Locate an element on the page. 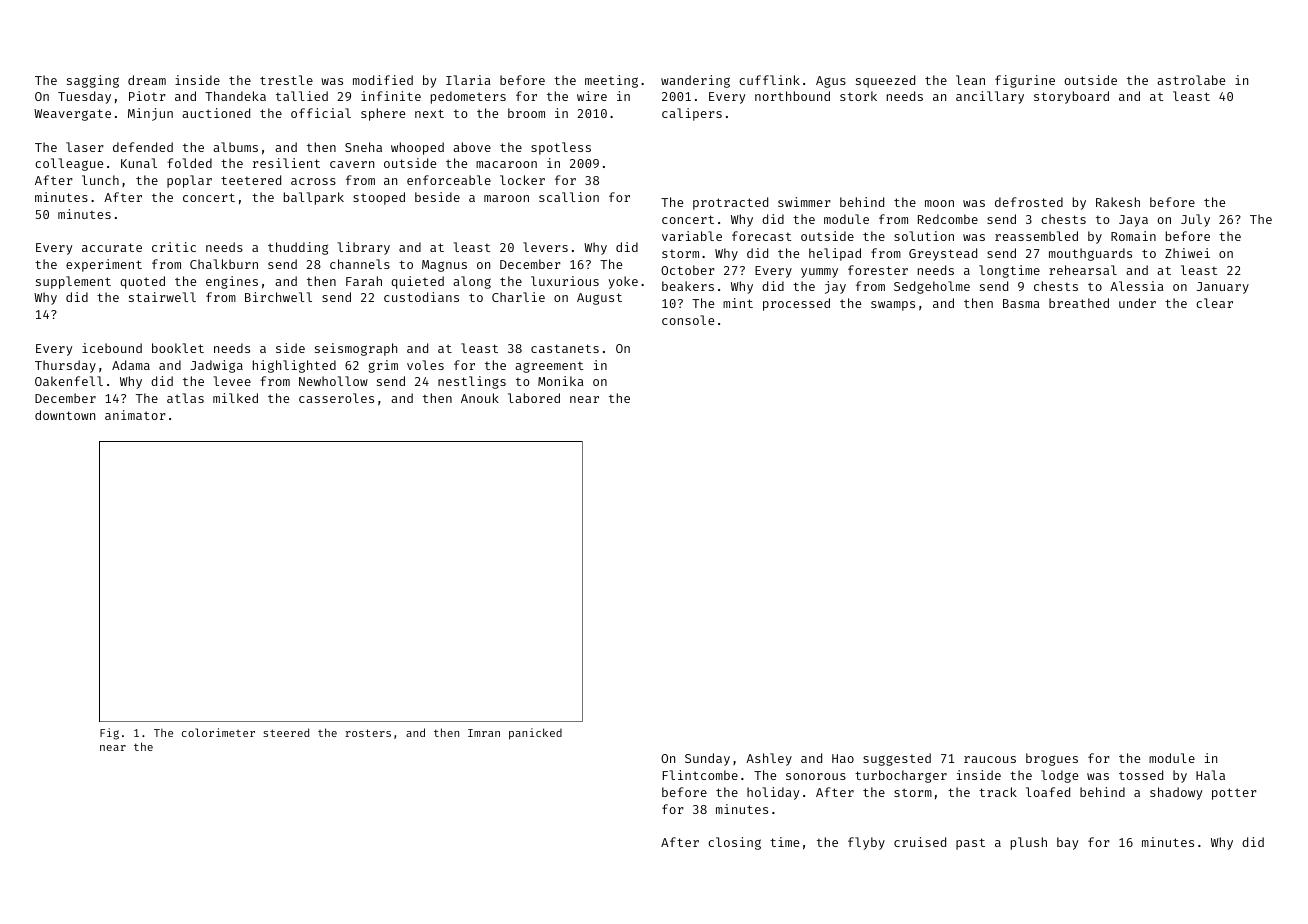  brogues is located at coordinates (1052, 759).
